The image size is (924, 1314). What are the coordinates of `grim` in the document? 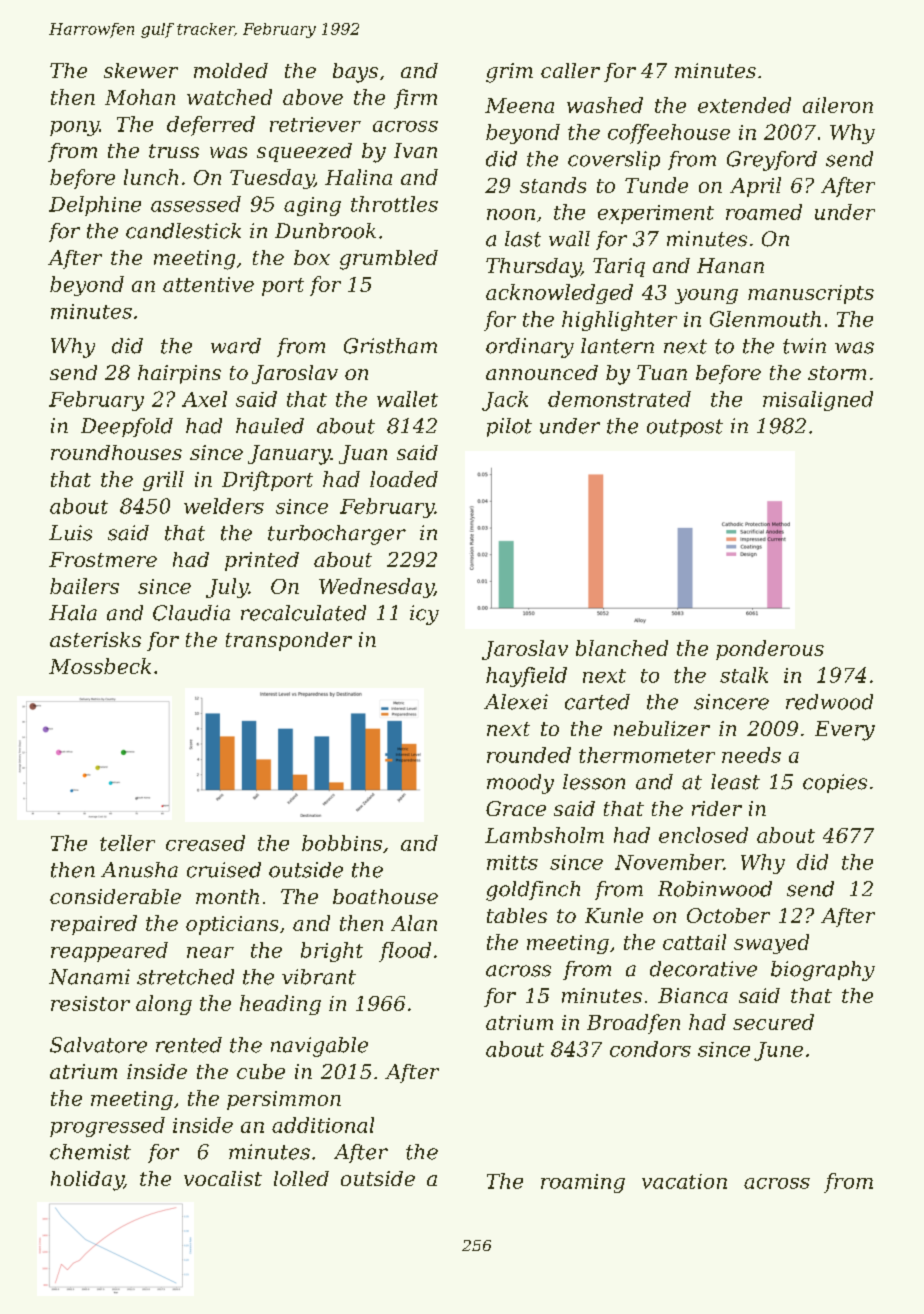 It's located at (509, 73).
